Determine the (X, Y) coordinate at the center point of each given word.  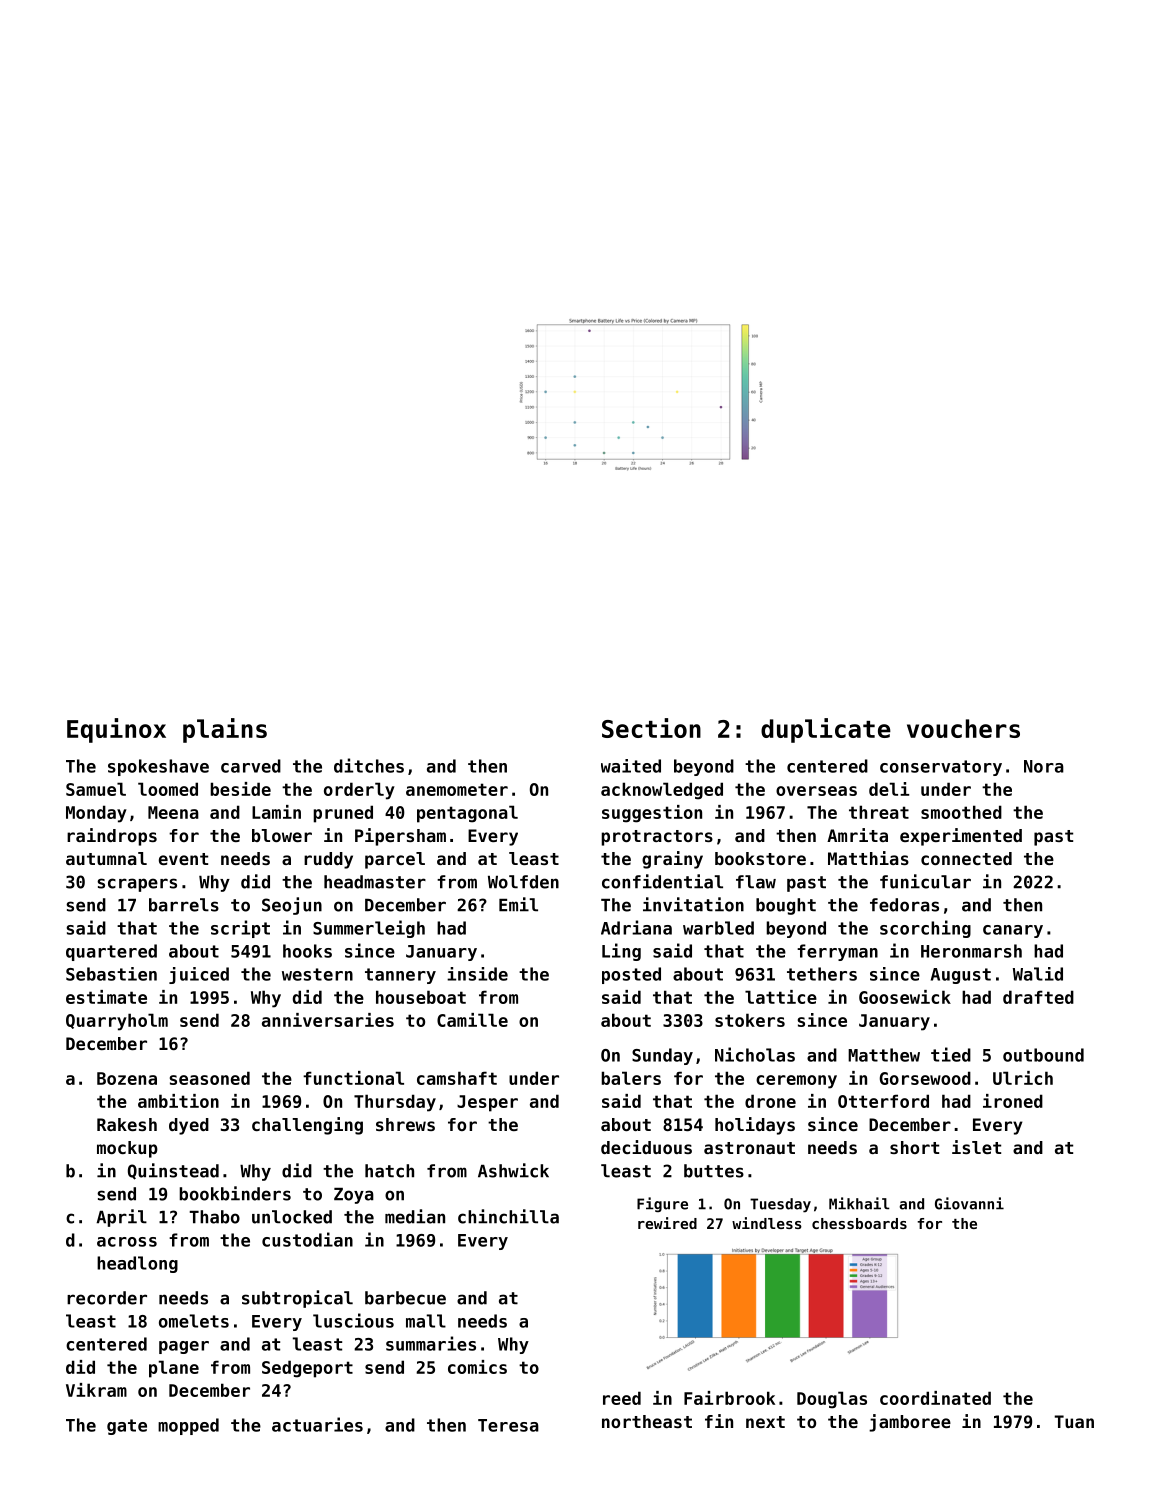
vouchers (963, 728)
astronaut (749, 1148)
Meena (173, 812)
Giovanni (969, 1203)
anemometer (457, 789)
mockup (127, 1149)
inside (477, 974)
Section (651, 728)
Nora (1044, 766)
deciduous (646, 1147)
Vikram (96, 1390)
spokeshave (158, 767)
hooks (307, 951)
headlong (137, 1264)
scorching (925, 929)
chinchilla (508, 1216)
